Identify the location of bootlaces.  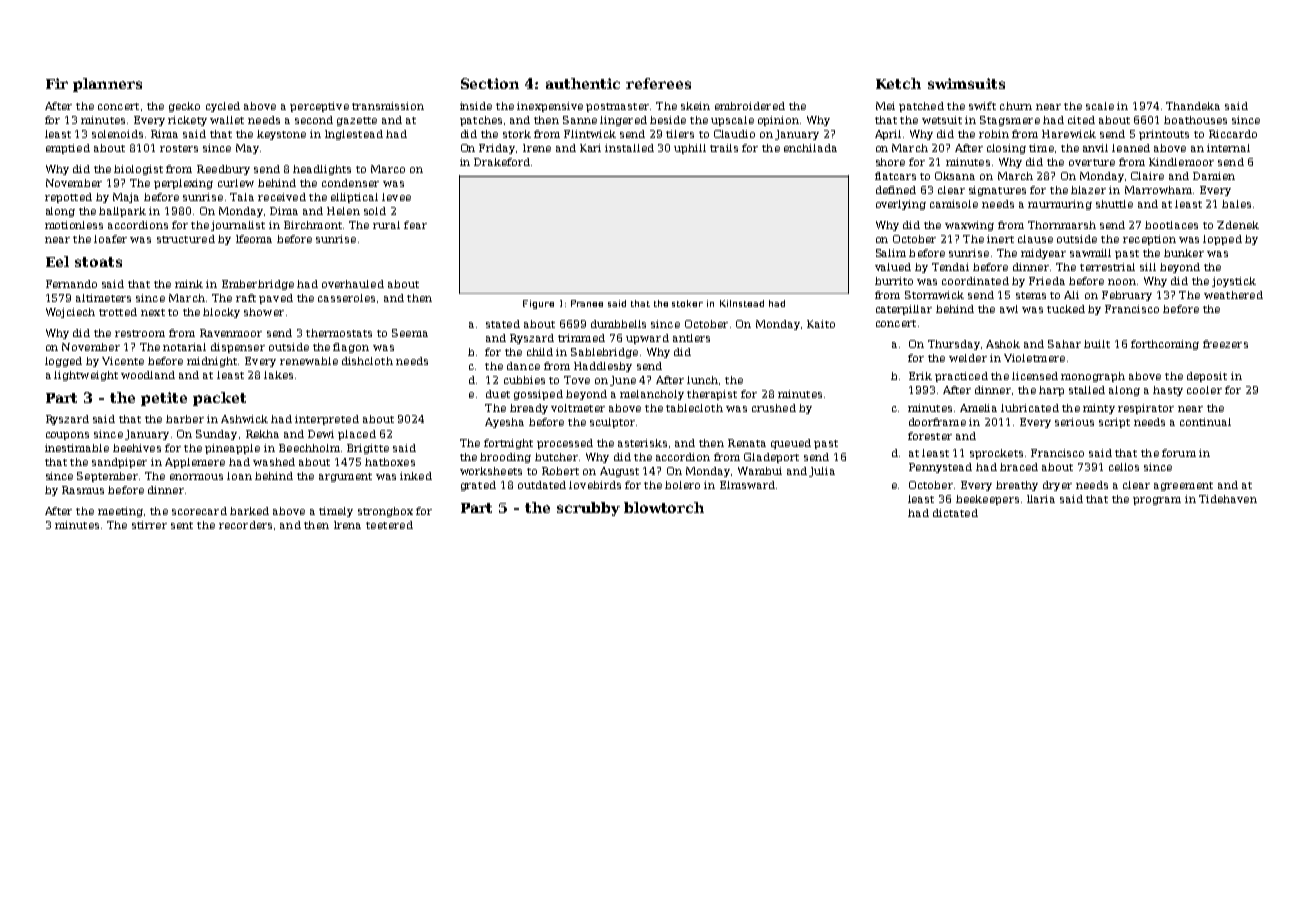
(1171, 225).
